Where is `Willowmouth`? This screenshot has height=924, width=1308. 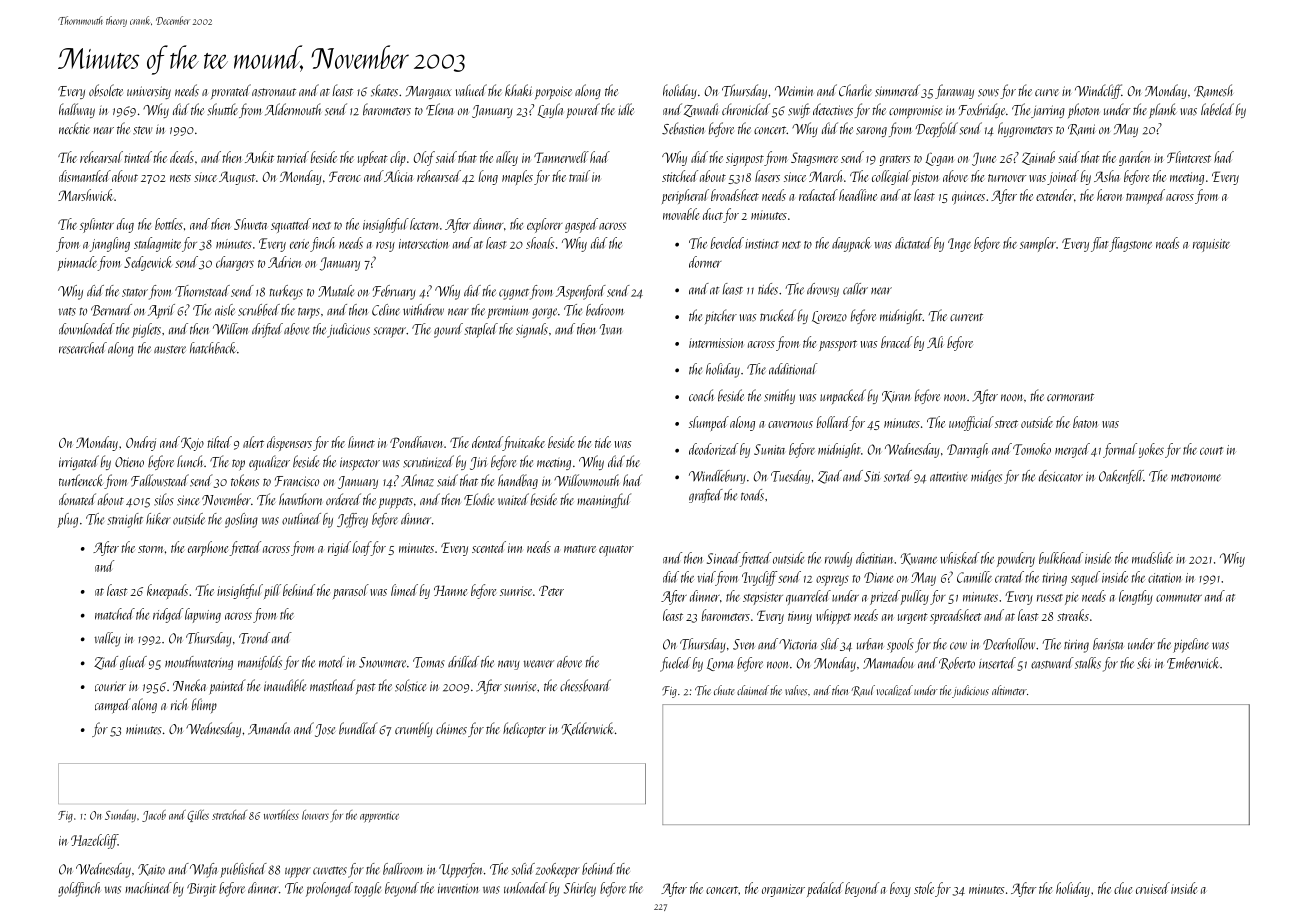
Willowmouth is located at coordinates (586, 480).
